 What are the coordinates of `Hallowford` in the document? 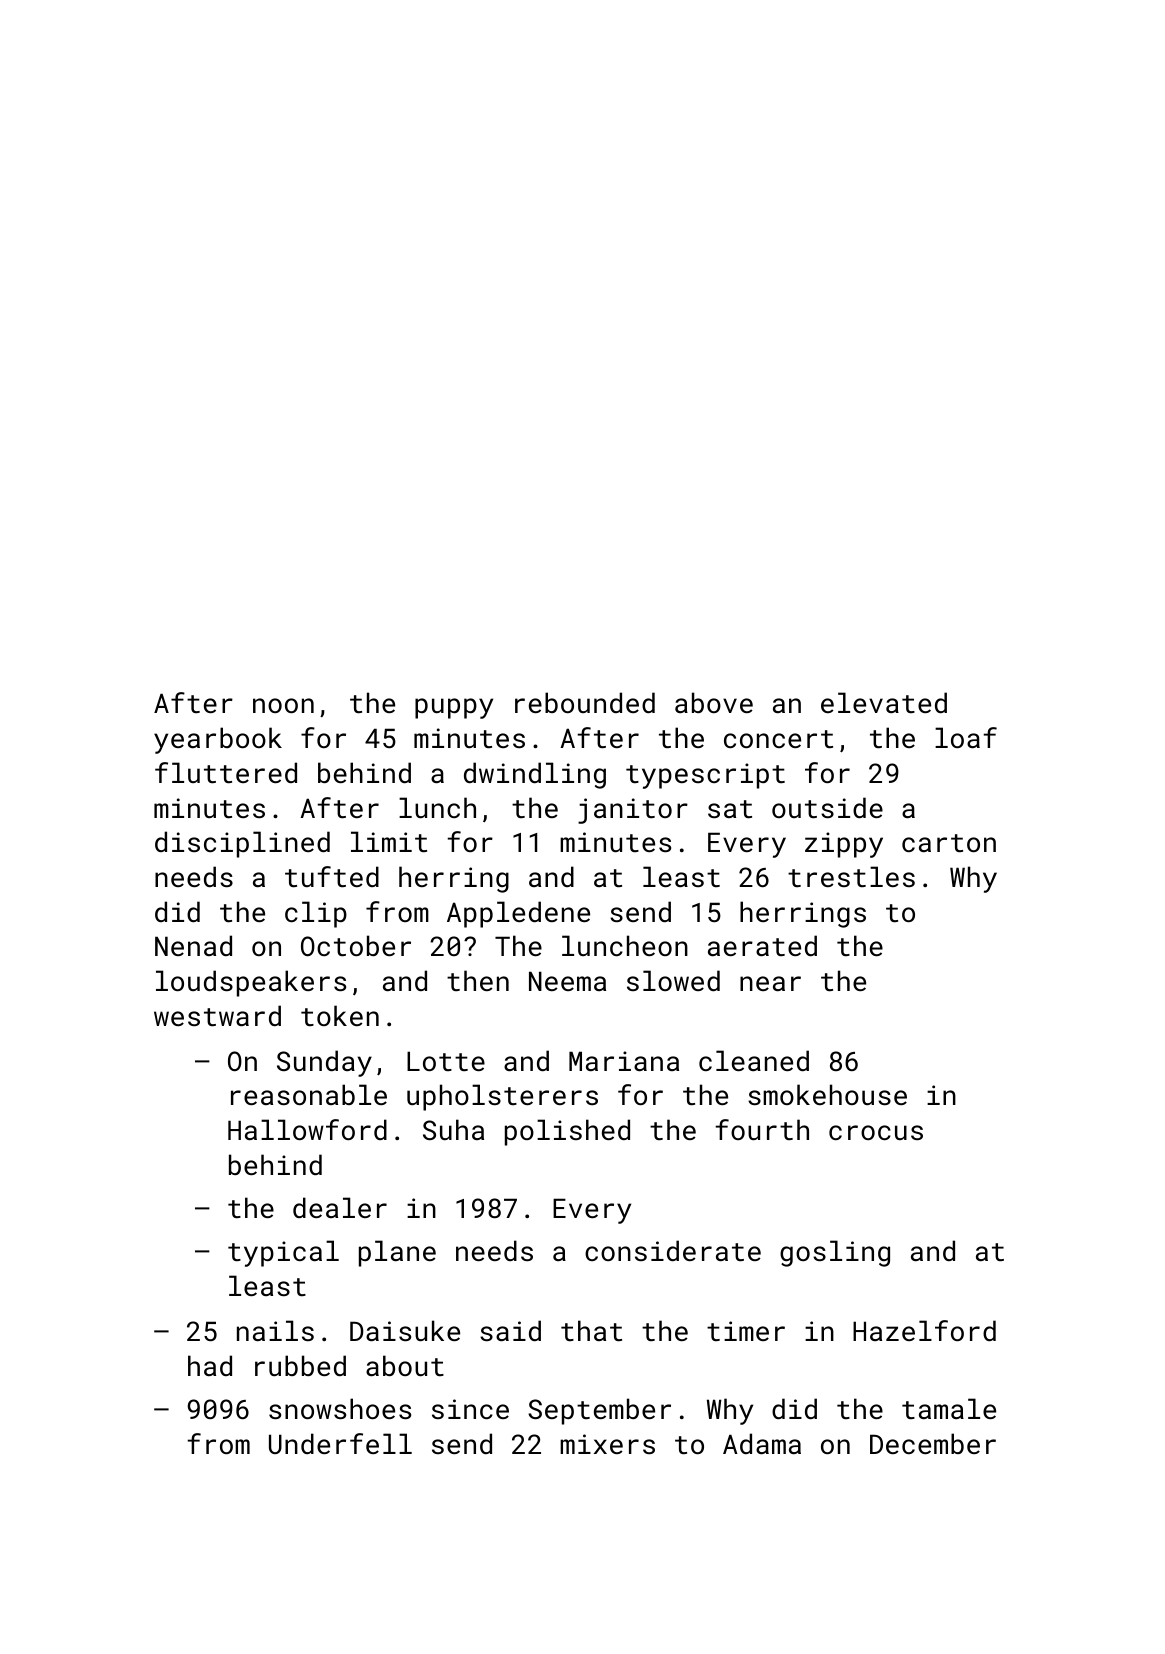 It's located at (307, 1129).
